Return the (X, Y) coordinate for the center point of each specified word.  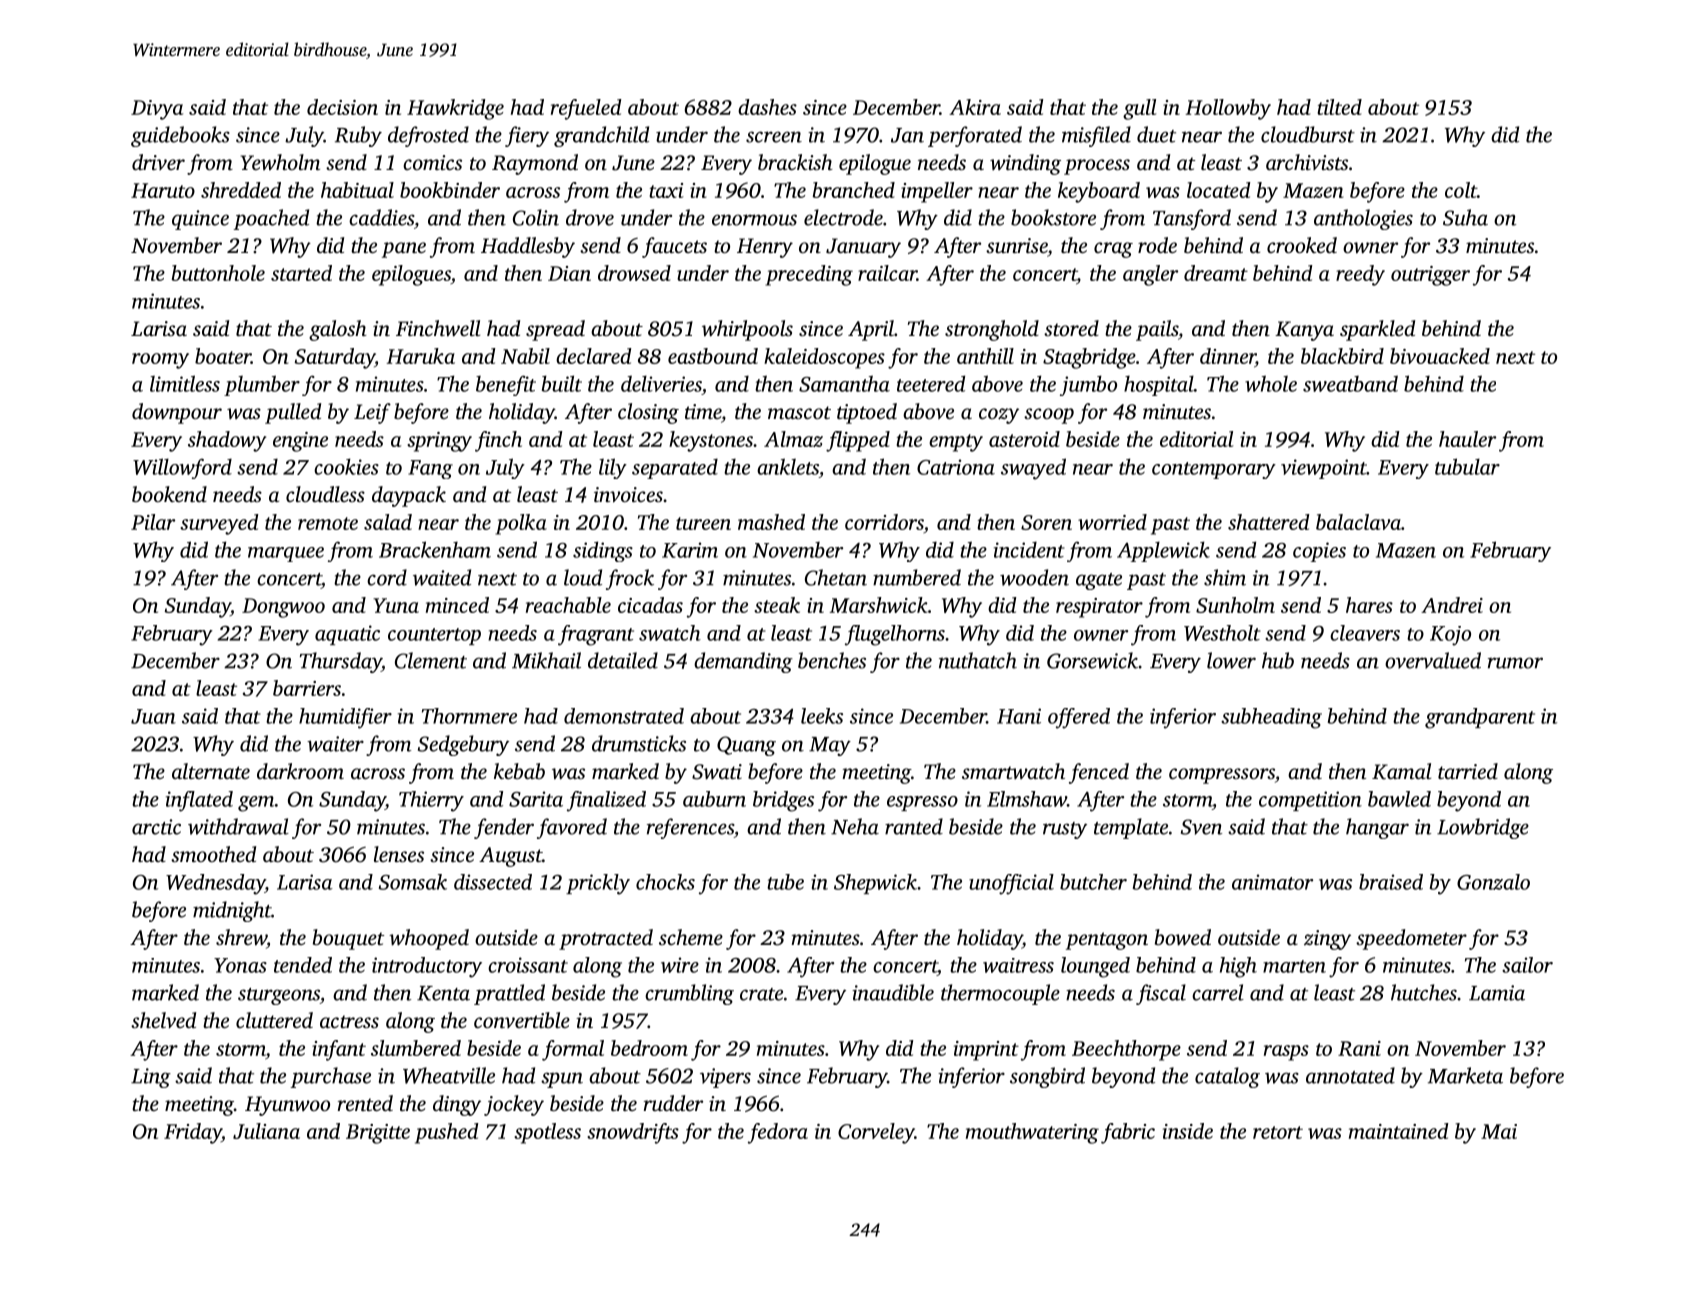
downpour (177, 413)
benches (832, 660)
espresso (922, 803)
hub (1278, 660)
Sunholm (1235, 605)
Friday (193, 1133)
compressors (1222, 776)
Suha (1465, 217)
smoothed (213, 854)
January (863, 248)
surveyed (219, 524)
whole (1271, 383)
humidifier (345, 718)
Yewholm (280, 162)
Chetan (836, 577)
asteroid (1024, 439)
